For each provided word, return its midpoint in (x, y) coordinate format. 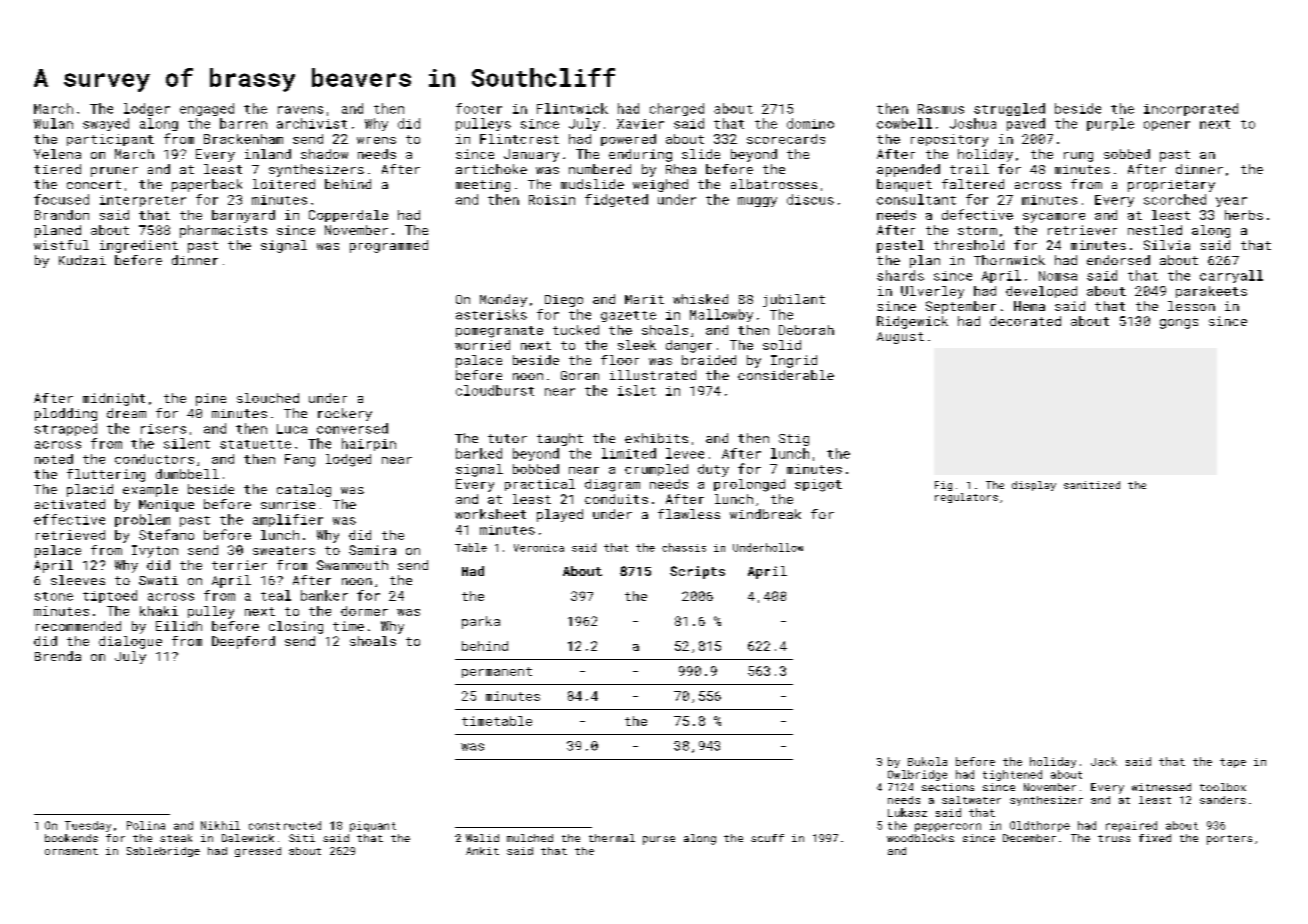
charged (677, 109)
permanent (497, 672)
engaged (207, 109)
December (1029, 838)
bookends (71, 838)
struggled (1009, 109)
